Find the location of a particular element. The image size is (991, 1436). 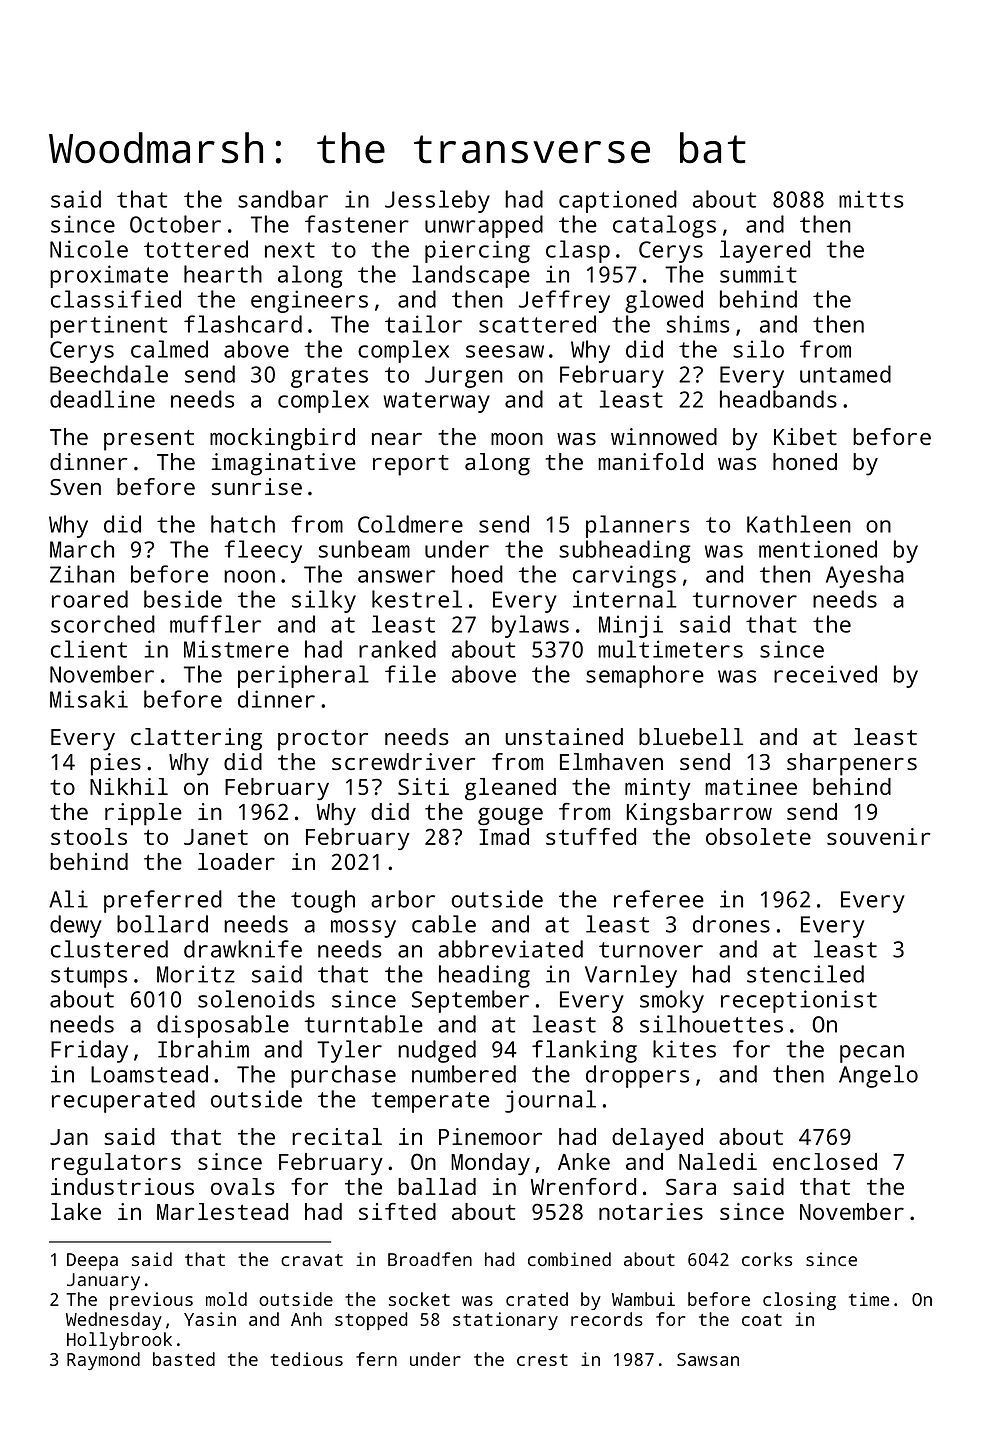

Jurgen is located at coordinates (464, 377).
